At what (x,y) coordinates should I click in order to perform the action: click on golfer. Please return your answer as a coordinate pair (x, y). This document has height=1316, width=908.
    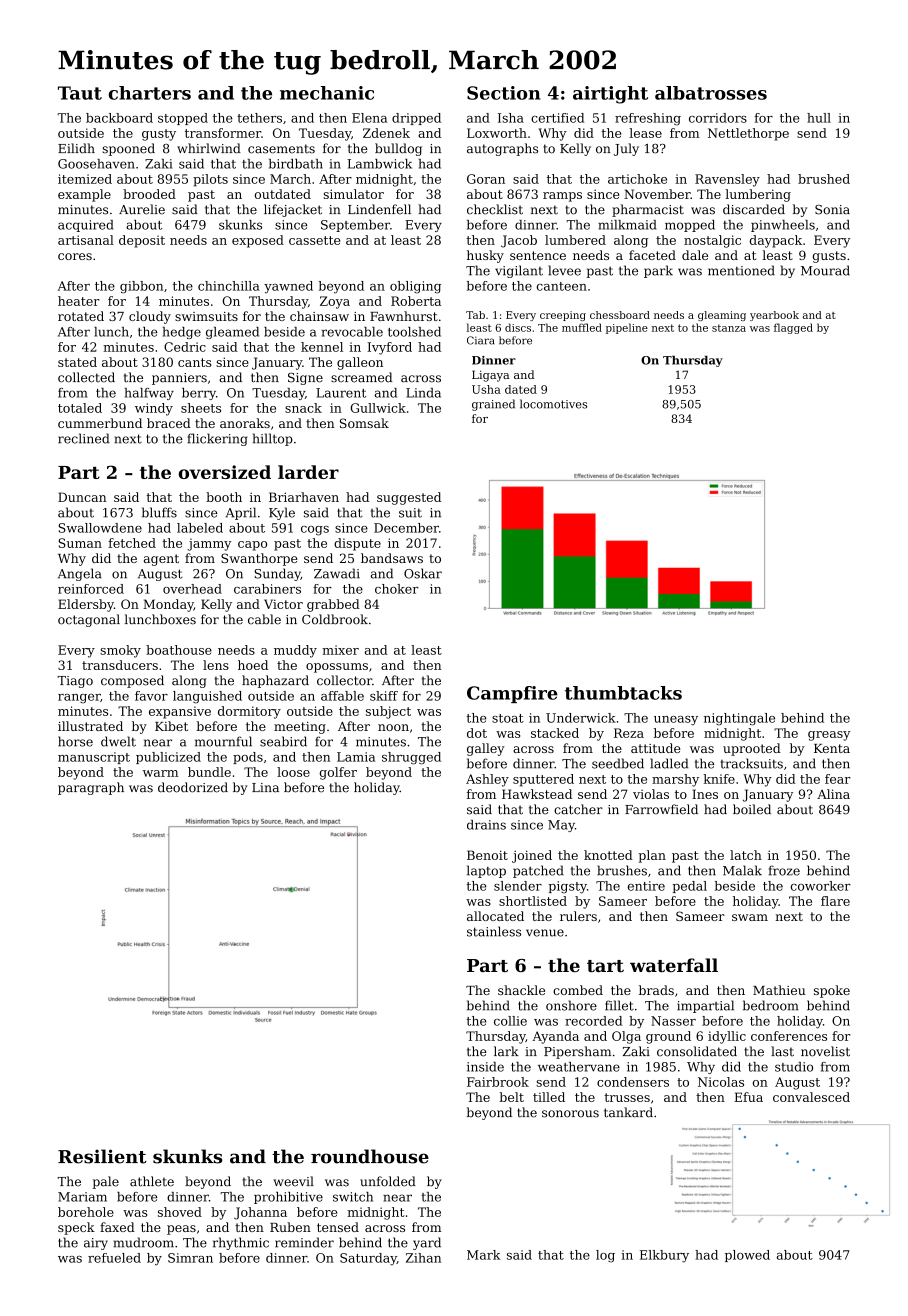
    Looking at the image, I should click on (338, 773).
